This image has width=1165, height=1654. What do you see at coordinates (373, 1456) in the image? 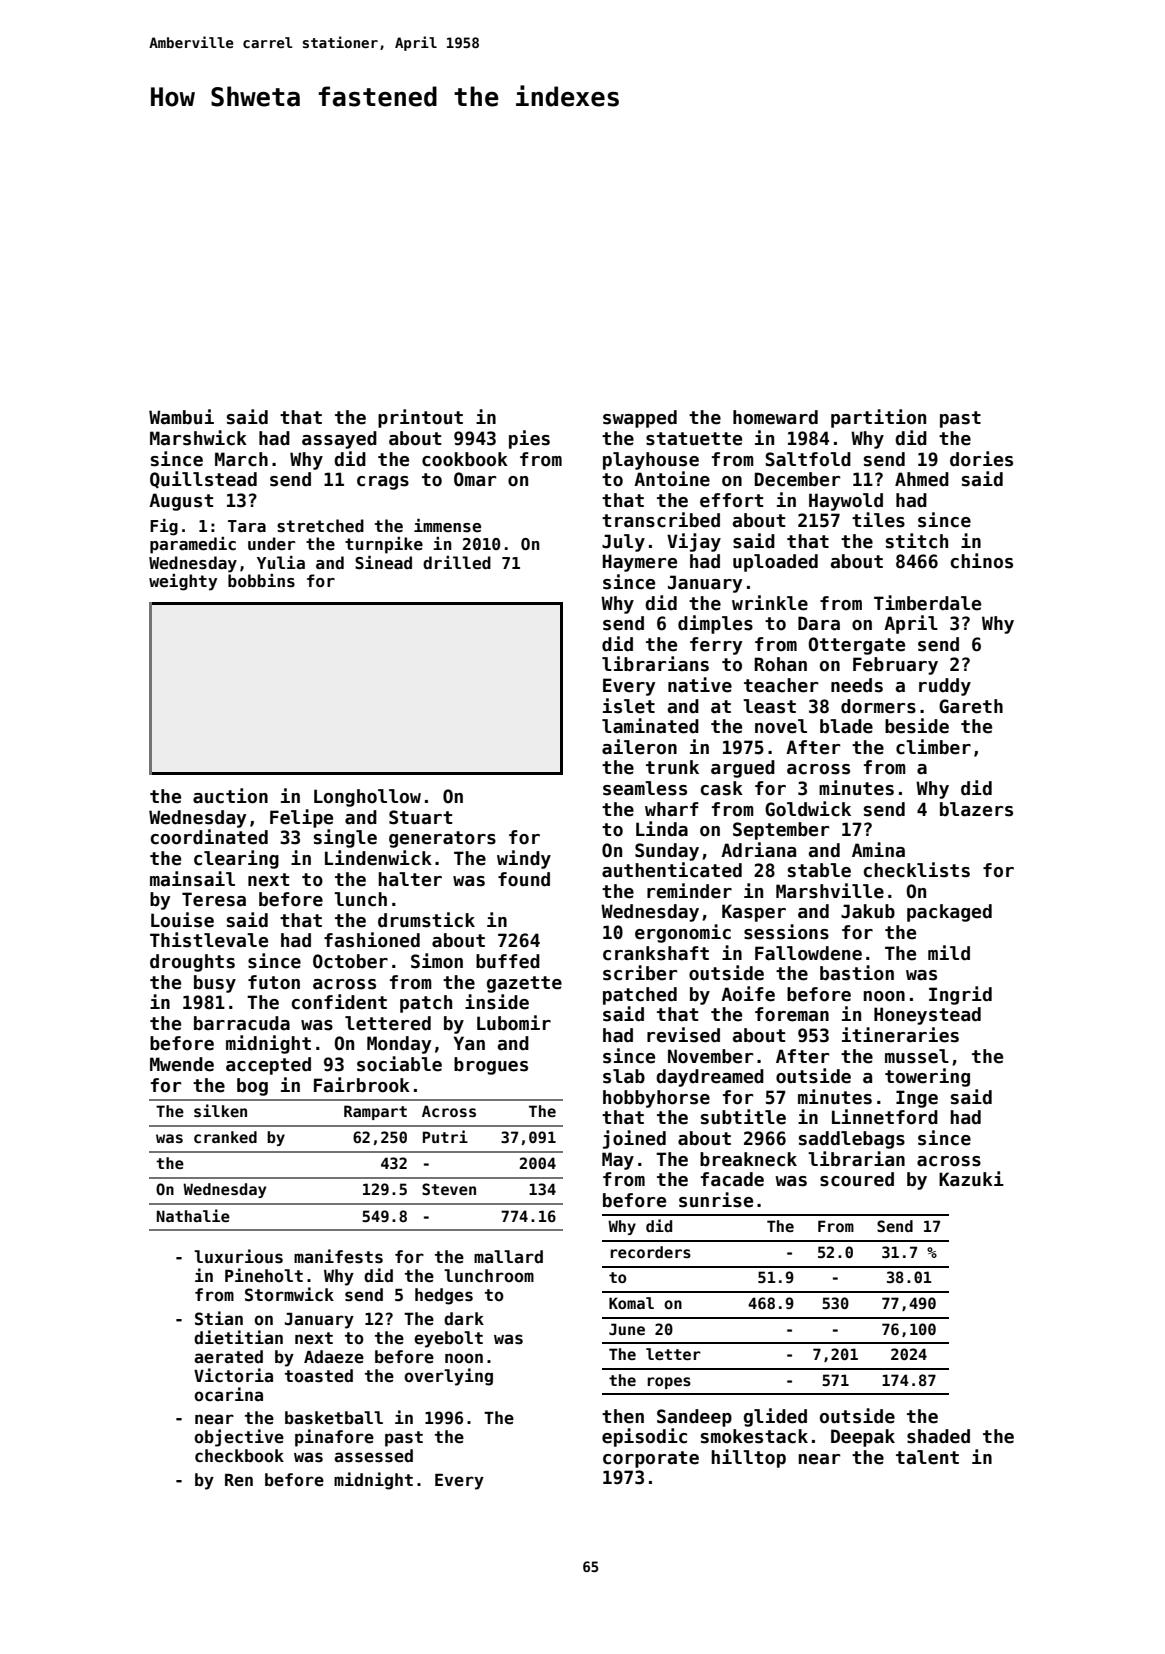
I see `assessed` at bounding box center [373, 1456].
